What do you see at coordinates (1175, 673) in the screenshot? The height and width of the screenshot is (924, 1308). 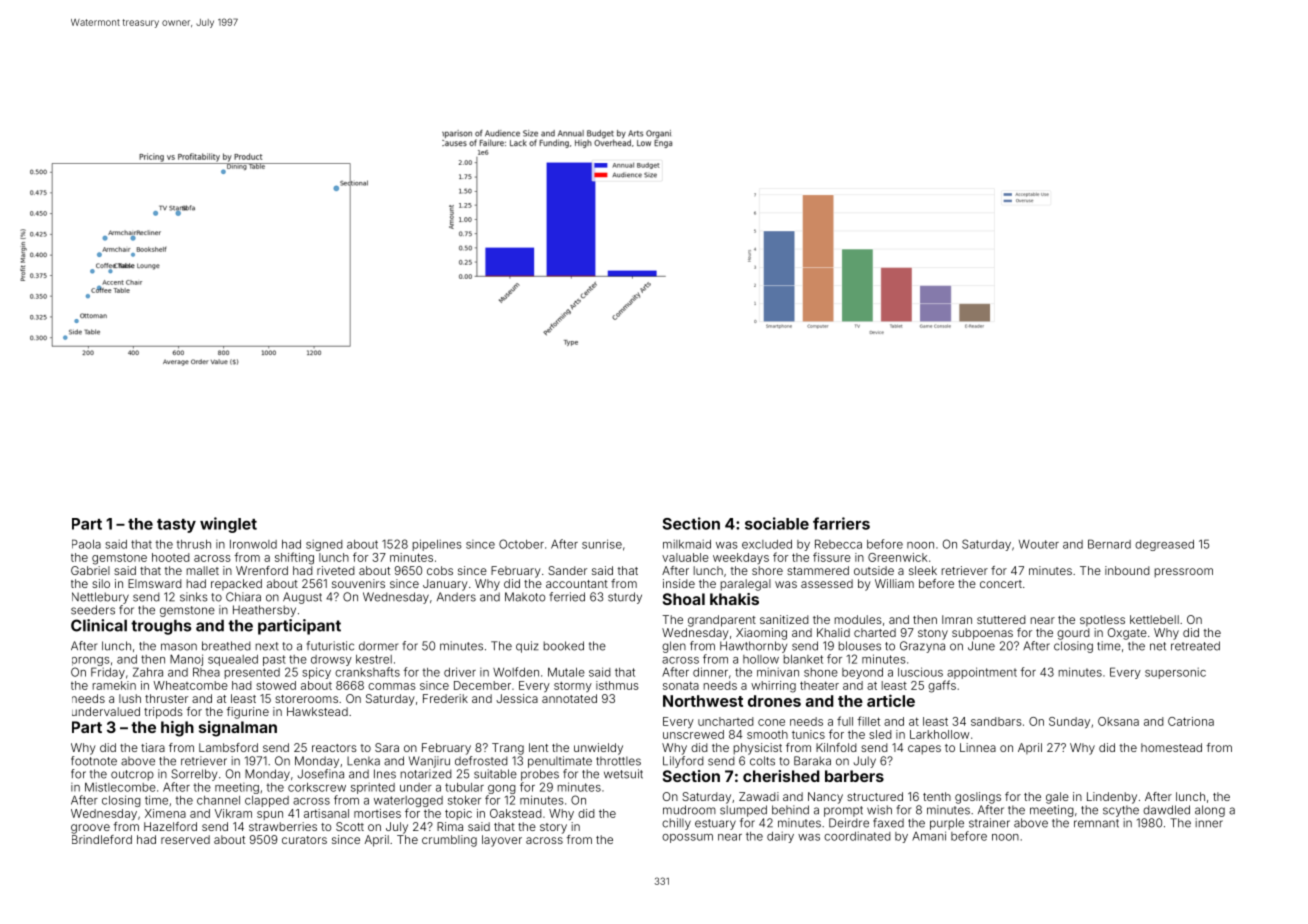 I see `supersonic` at bounding box center [1175, 673].
